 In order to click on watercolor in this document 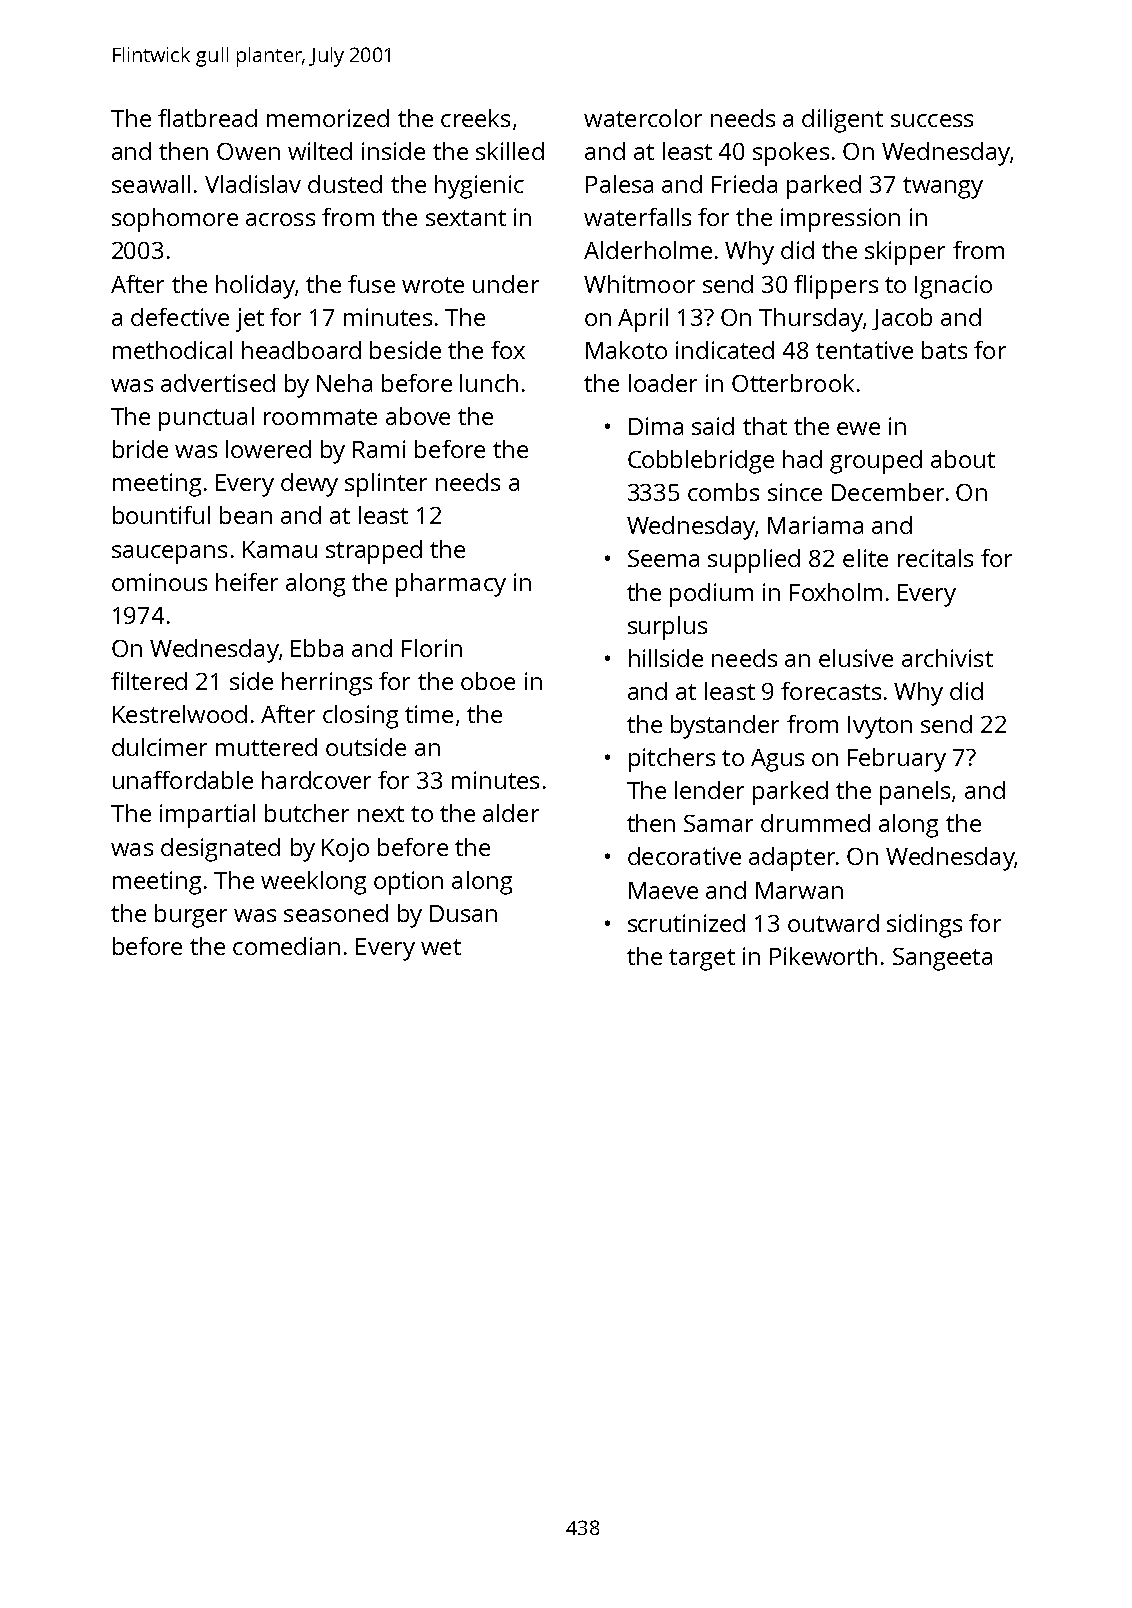, I will do `click(643, 118)`.
